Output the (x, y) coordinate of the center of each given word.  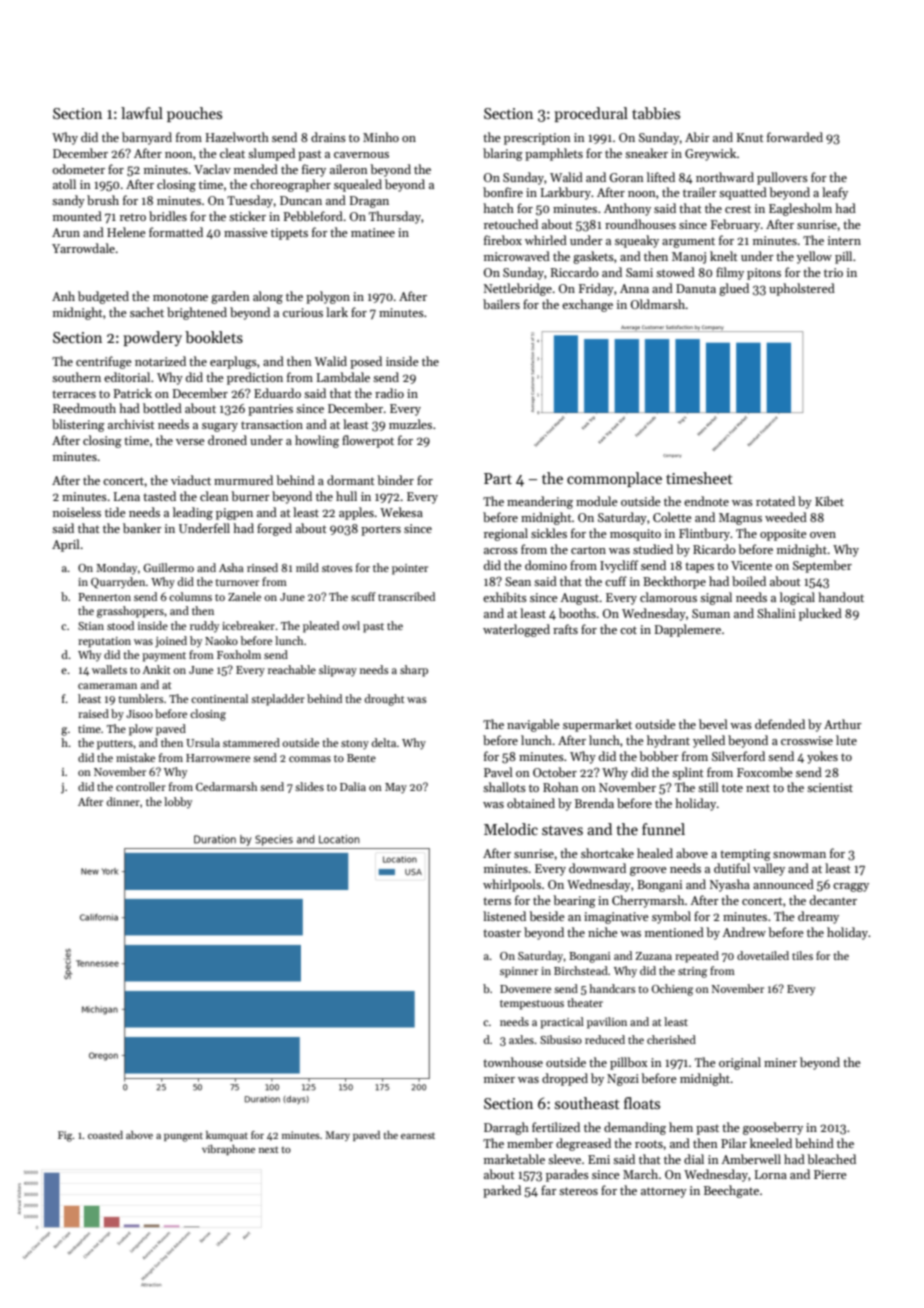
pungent (183, 1137)
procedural (591, 114)
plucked (820, 614)
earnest (418, 1135)
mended (256, 169)
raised (93, 713)
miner (780, 1062)
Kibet (829, 501)
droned (227, 440)
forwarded (795, 137)
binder (395, 480)
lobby (178, 803)
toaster (502, 933)
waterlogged (516, 630)
